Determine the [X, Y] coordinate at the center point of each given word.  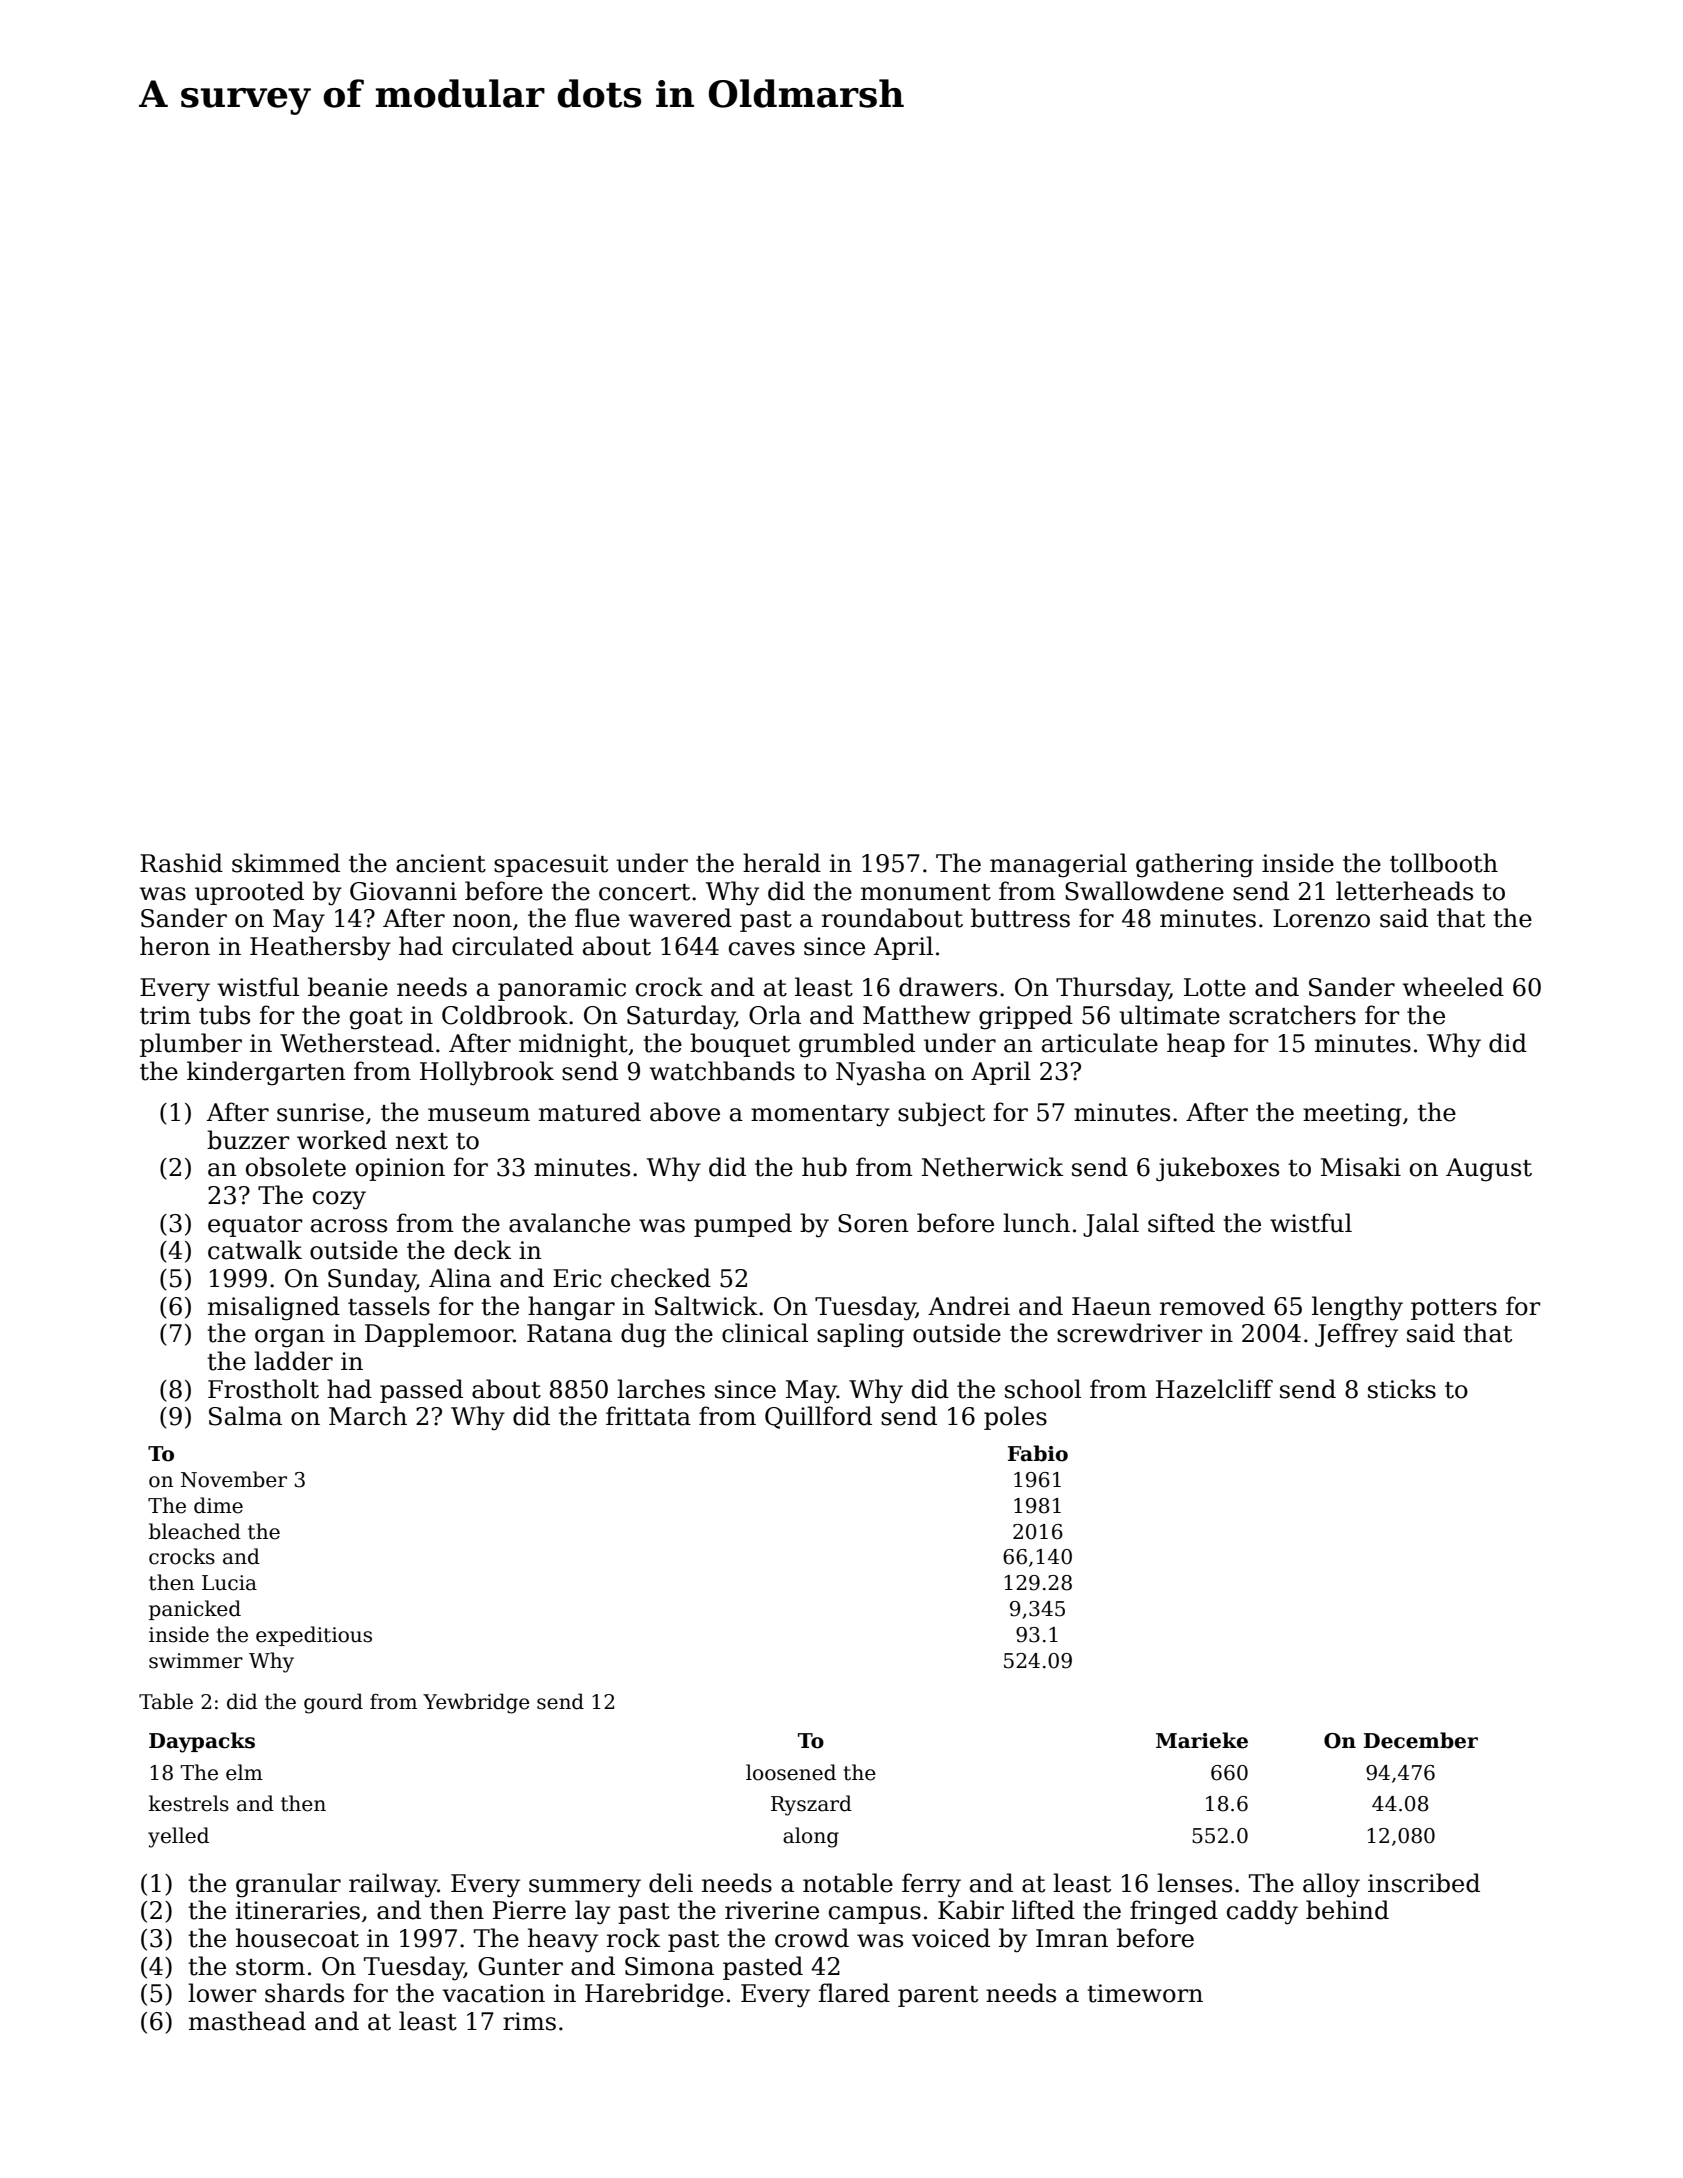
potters [1454, 1309]
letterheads [1404, 891]
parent [938, 1996]
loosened [791, 1772]
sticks [1402, 1389]
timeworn [1145, 1993]
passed [421, 1391]
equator [255, 1226]
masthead [247, 2021]
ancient [441, 863]
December [1421, 1740]
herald [782, 863]
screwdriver [1130, 1333]
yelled [178, 1837]
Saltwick [706, 1306]
